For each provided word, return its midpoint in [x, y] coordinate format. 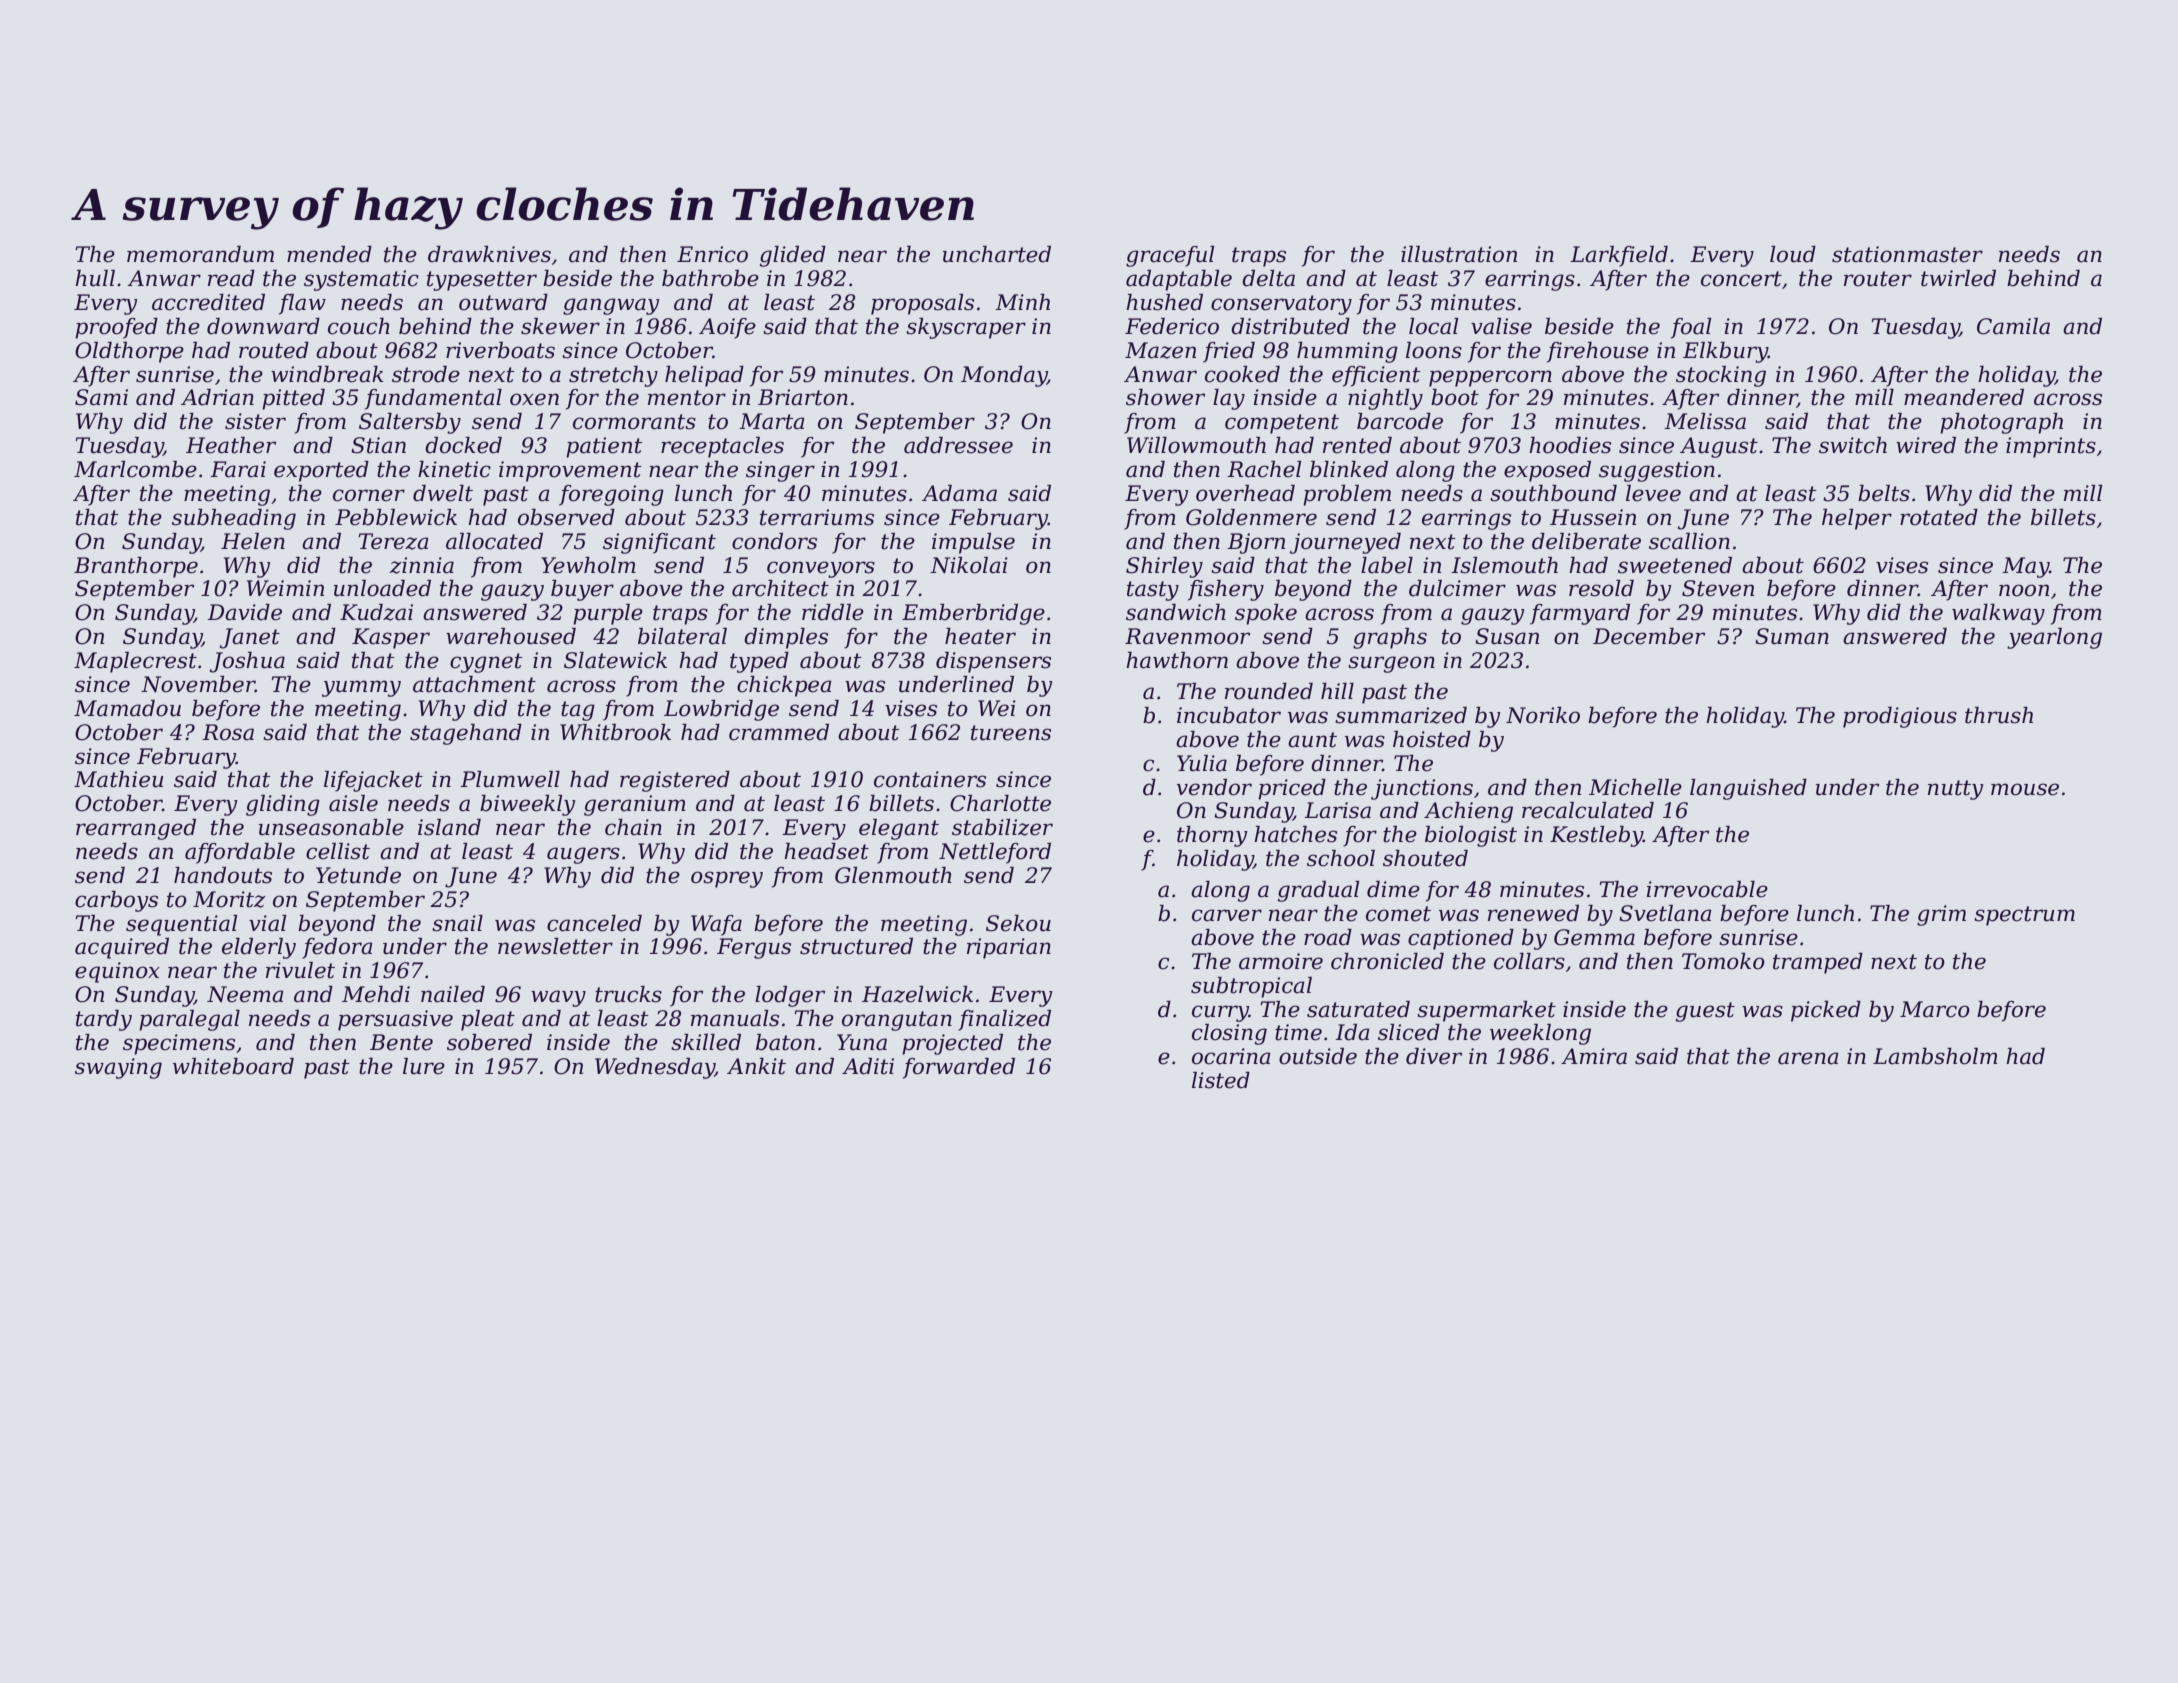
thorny [1212, 836]
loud [1793, 254]
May [2025, 567]
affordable [240, 853]
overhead [1245, 493]
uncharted [997, 254]
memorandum [200, 254]
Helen [253, 541]
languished [1748, 789]
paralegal [189, 1020]
